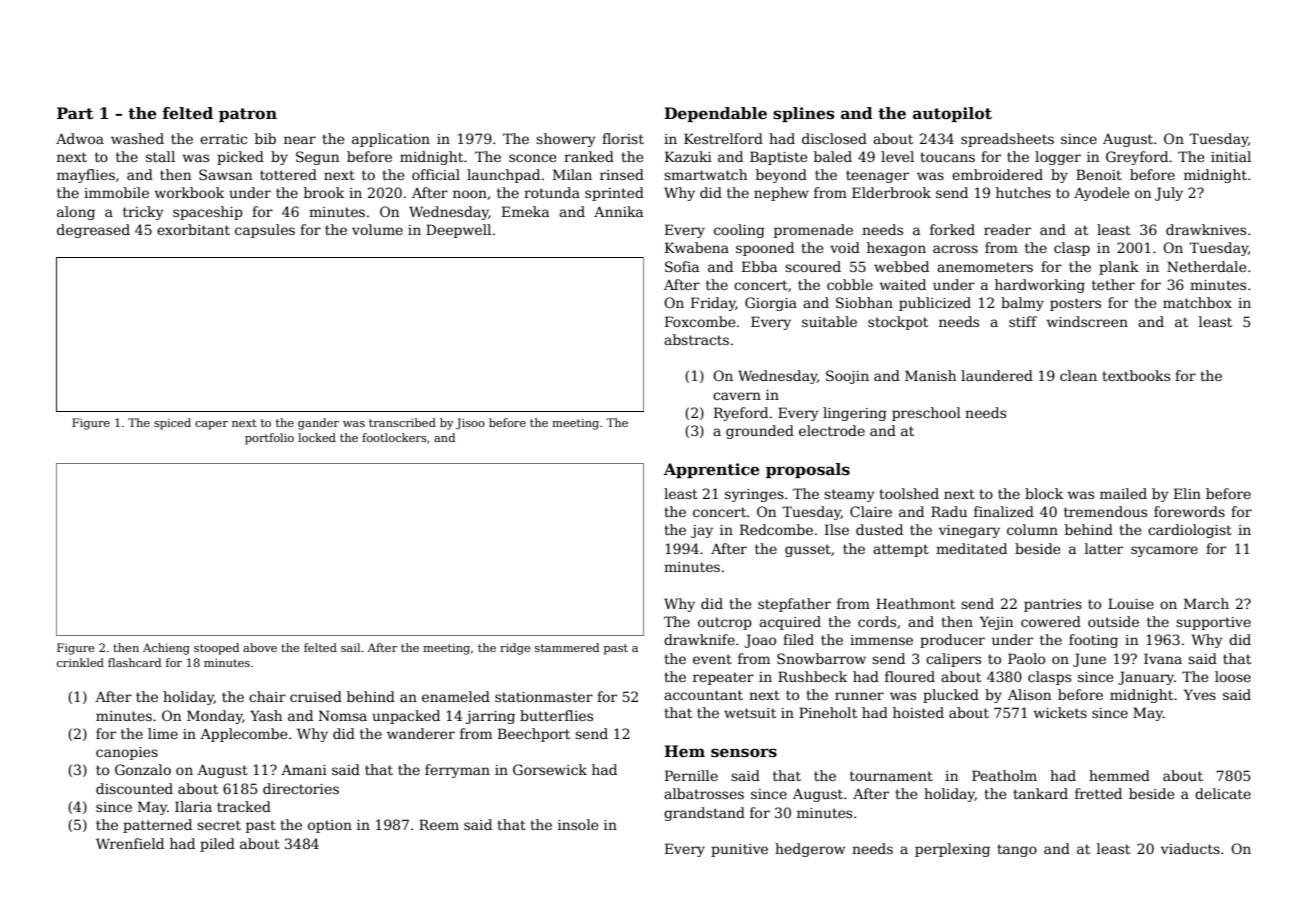 The height and width of the screenshot is (924, 1308). I want to click on Wrenfield, so click(130, 843).
